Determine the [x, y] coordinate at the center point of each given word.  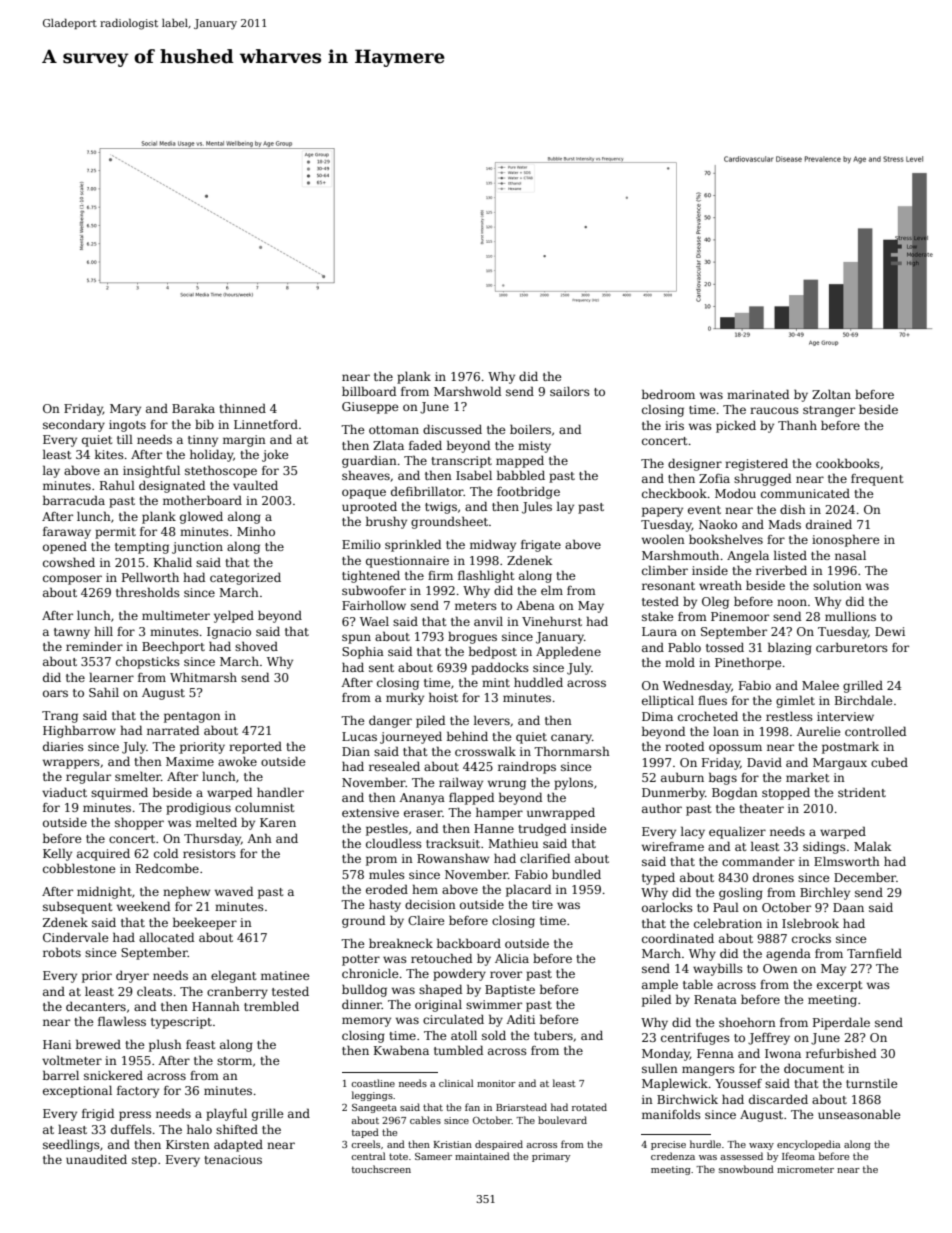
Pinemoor [740, 616]
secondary [74, 425]
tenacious [233, 1159]
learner [111, 677]
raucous [774, 410]
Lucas [359, 736]
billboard [369, 391]
